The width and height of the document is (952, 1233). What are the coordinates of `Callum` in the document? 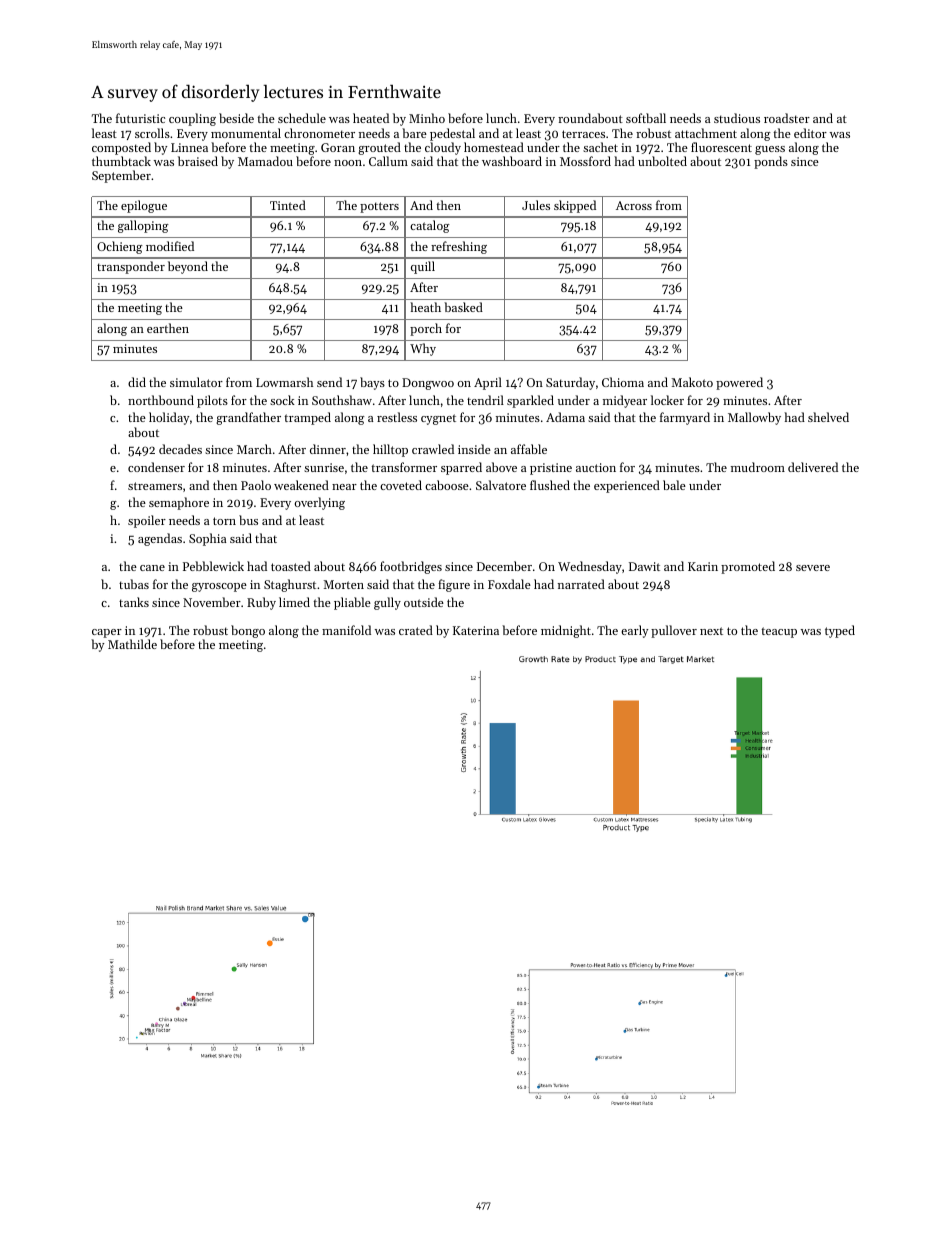 It's located at (388, 161).
